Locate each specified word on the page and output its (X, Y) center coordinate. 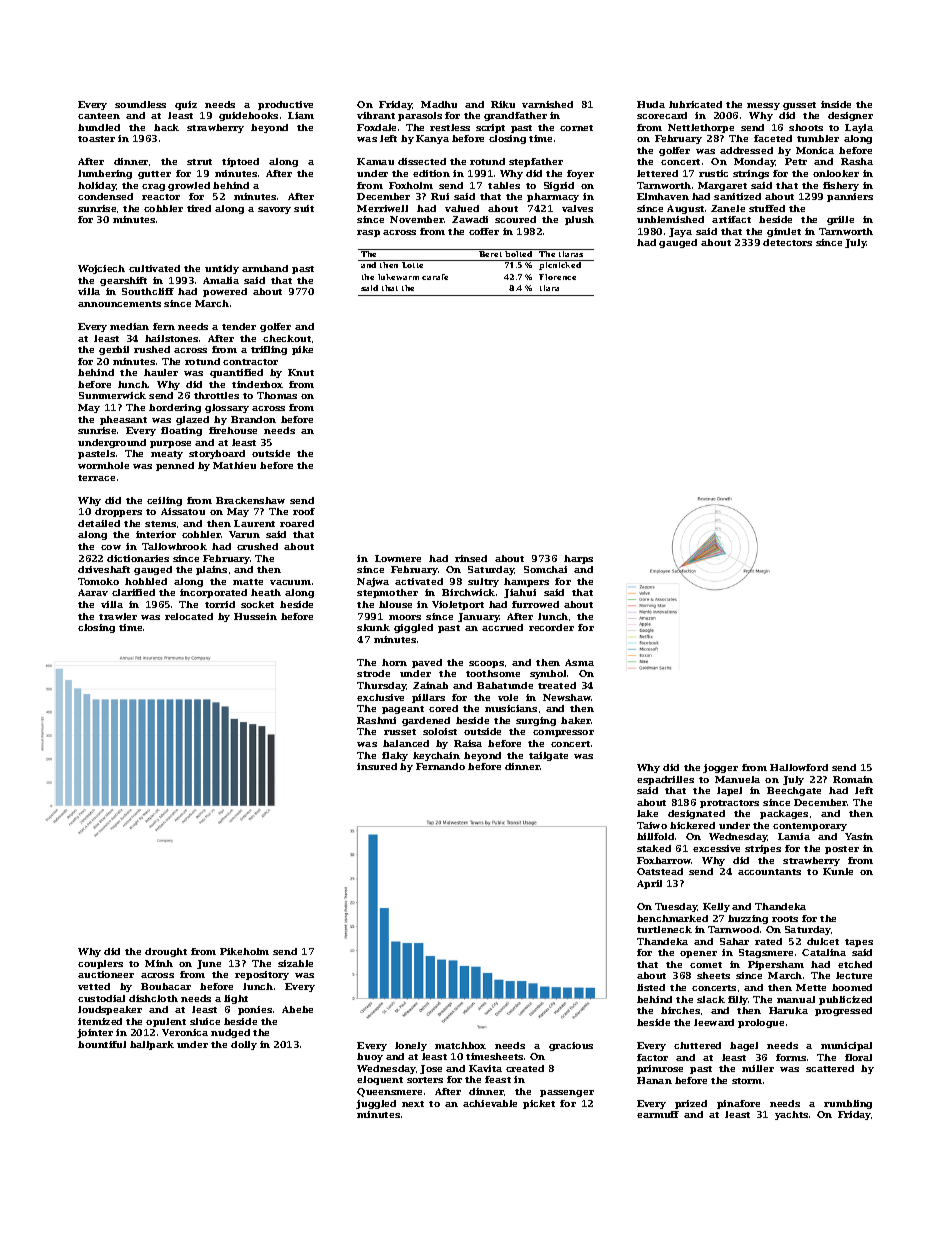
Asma (579, 662)
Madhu (439, 104)
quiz (186, 105)
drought (166, 952)
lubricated (695, 104)
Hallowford (799, 767)
